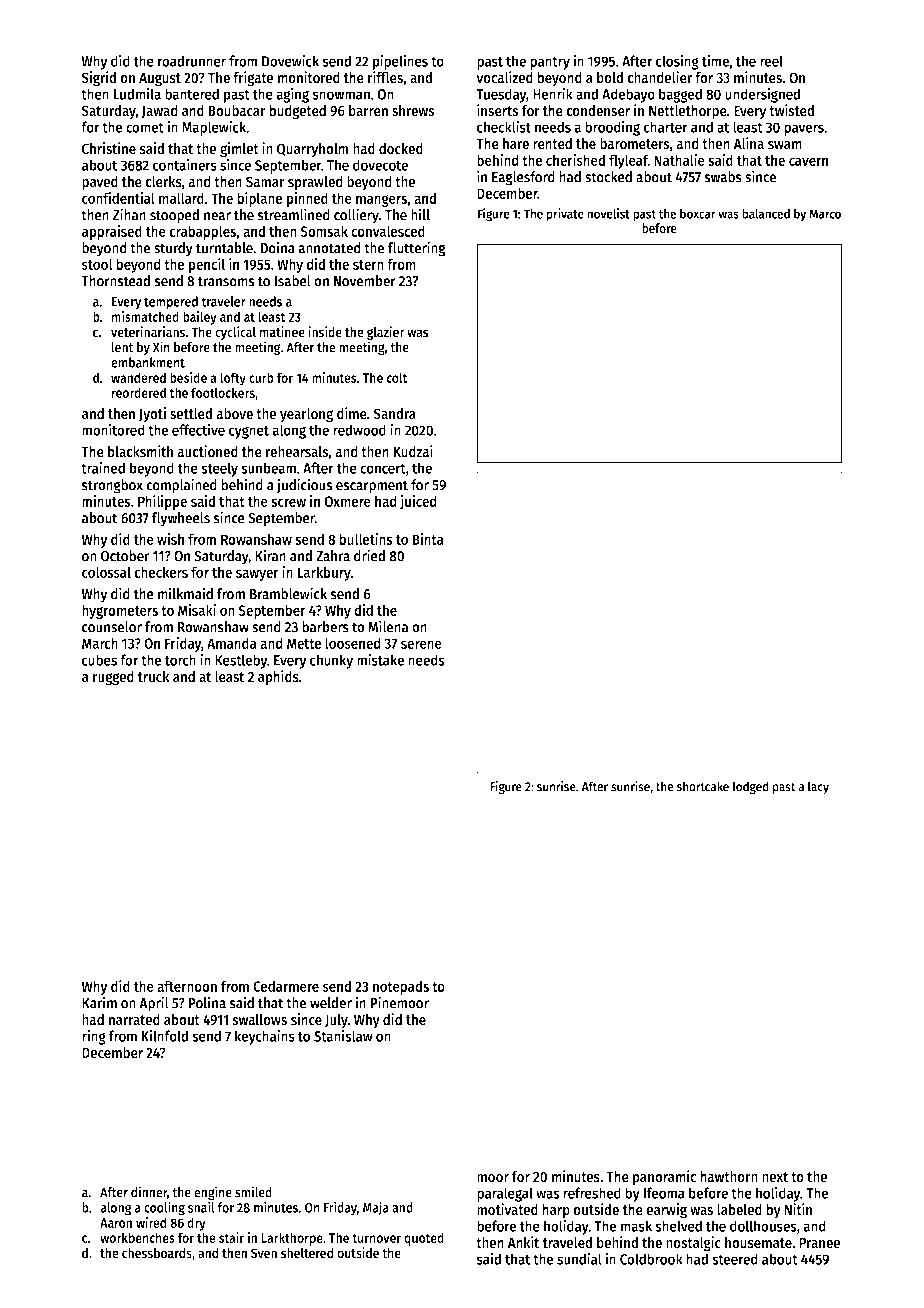 Image resolution: width=924 pixels, height=1308 pixels. I want to click on notepads, so click(401, 987).
